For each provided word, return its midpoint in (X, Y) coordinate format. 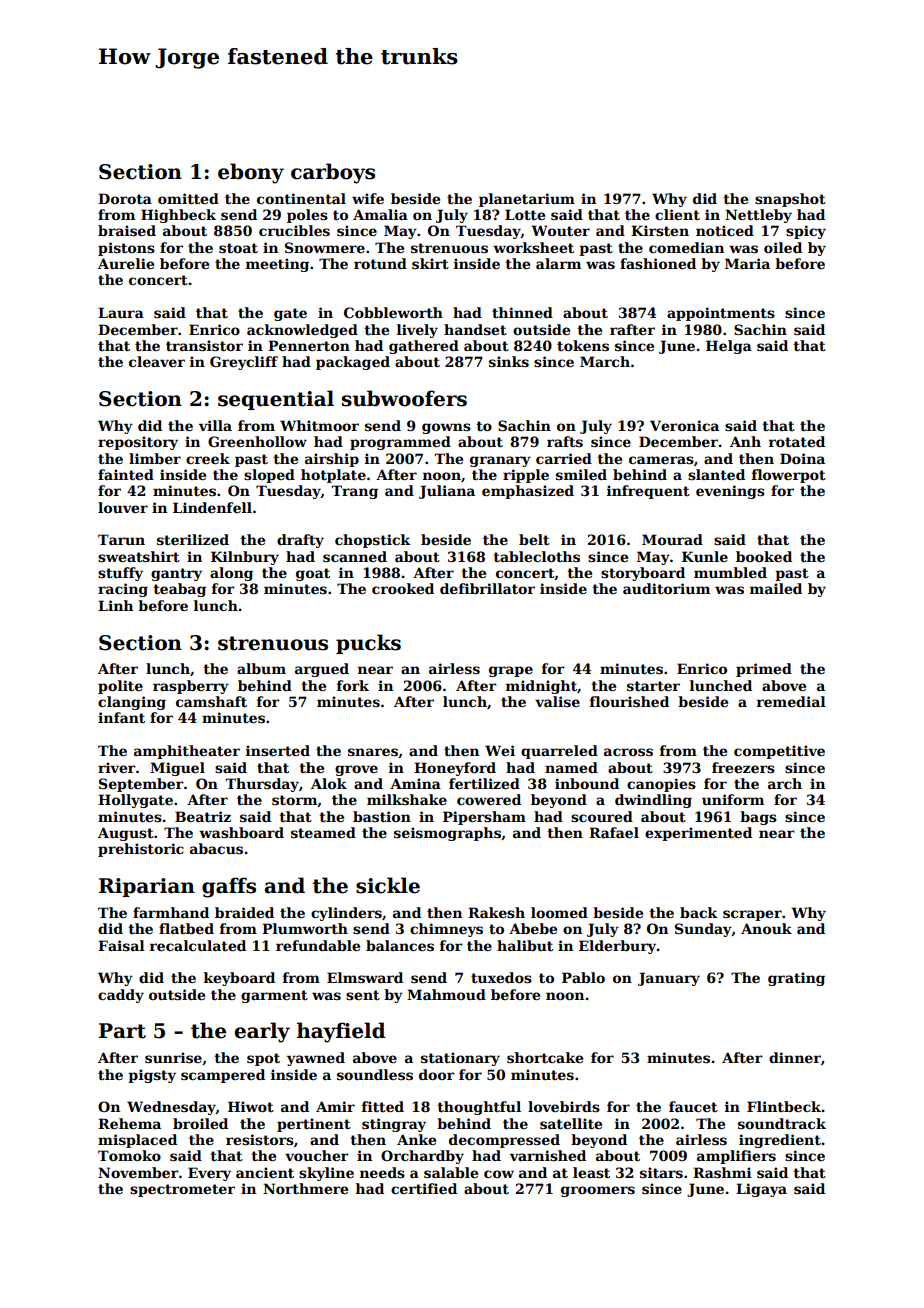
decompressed (504, 1141)
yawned (316, 1059)
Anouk (766, 928)
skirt (430, 263)
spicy (806, 232)
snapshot (790, 200)
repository (138, 443)
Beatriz (203, 816)
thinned (522, 312)
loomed (559, 912)
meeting (277, 265)
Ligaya (761, 1190)
